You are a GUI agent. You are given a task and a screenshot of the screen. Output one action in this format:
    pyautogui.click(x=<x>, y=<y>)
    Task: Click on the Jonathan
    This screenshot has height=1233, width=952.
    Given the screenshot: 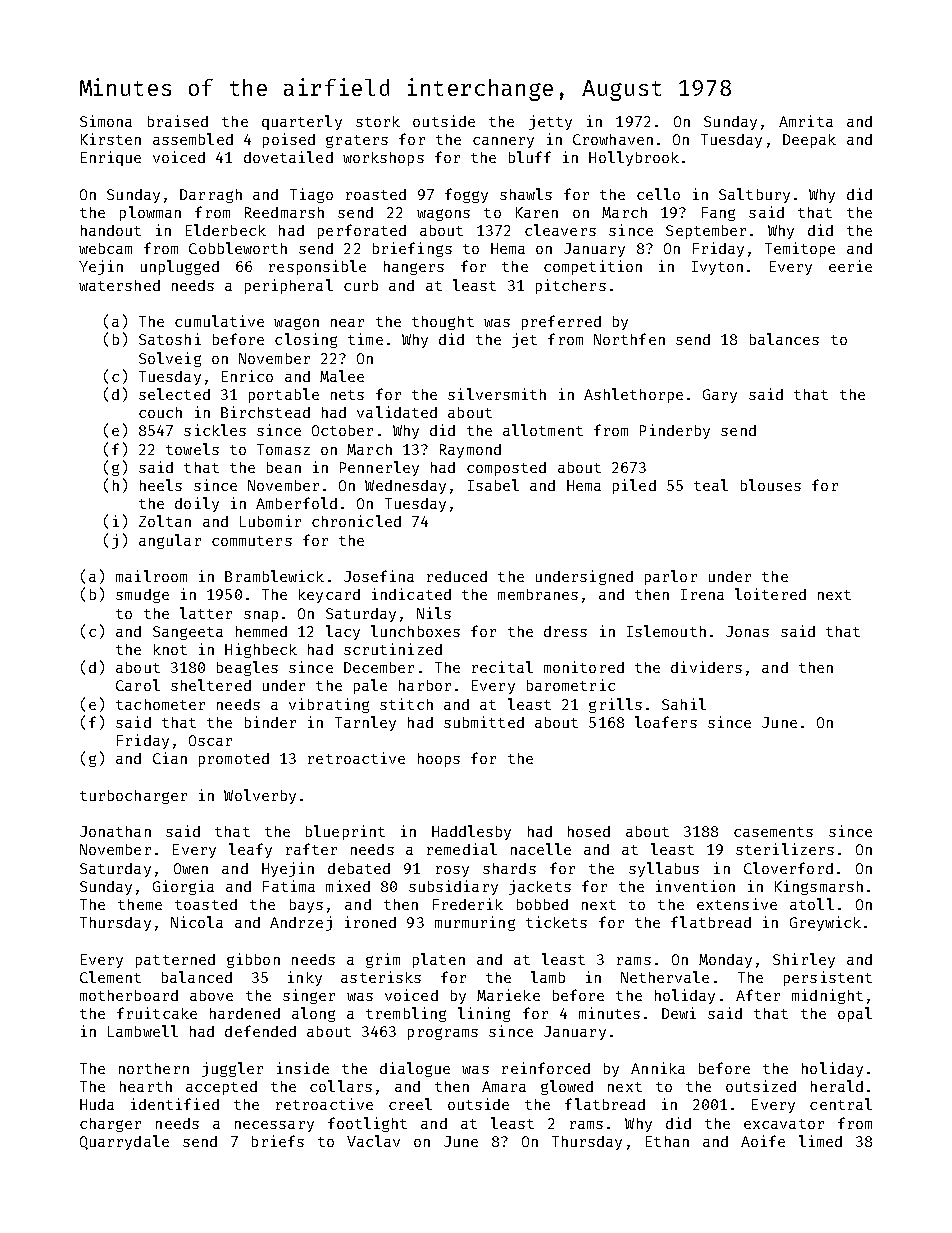 What is the action you would take?
    pyautogui.click(x=115, y=831)
